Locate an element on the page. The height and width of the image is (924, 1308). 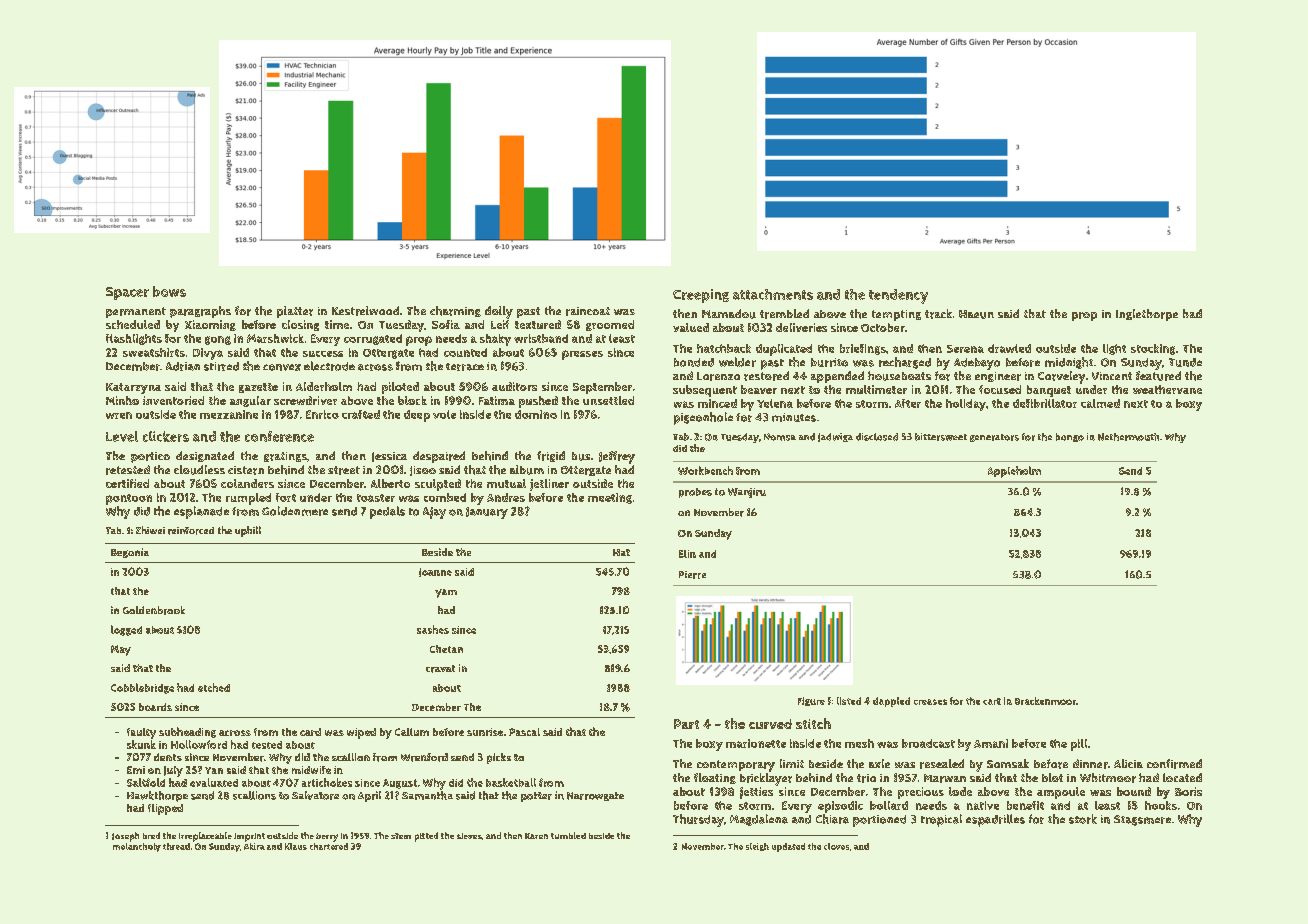
logged is located at coordinates (126, 630).
